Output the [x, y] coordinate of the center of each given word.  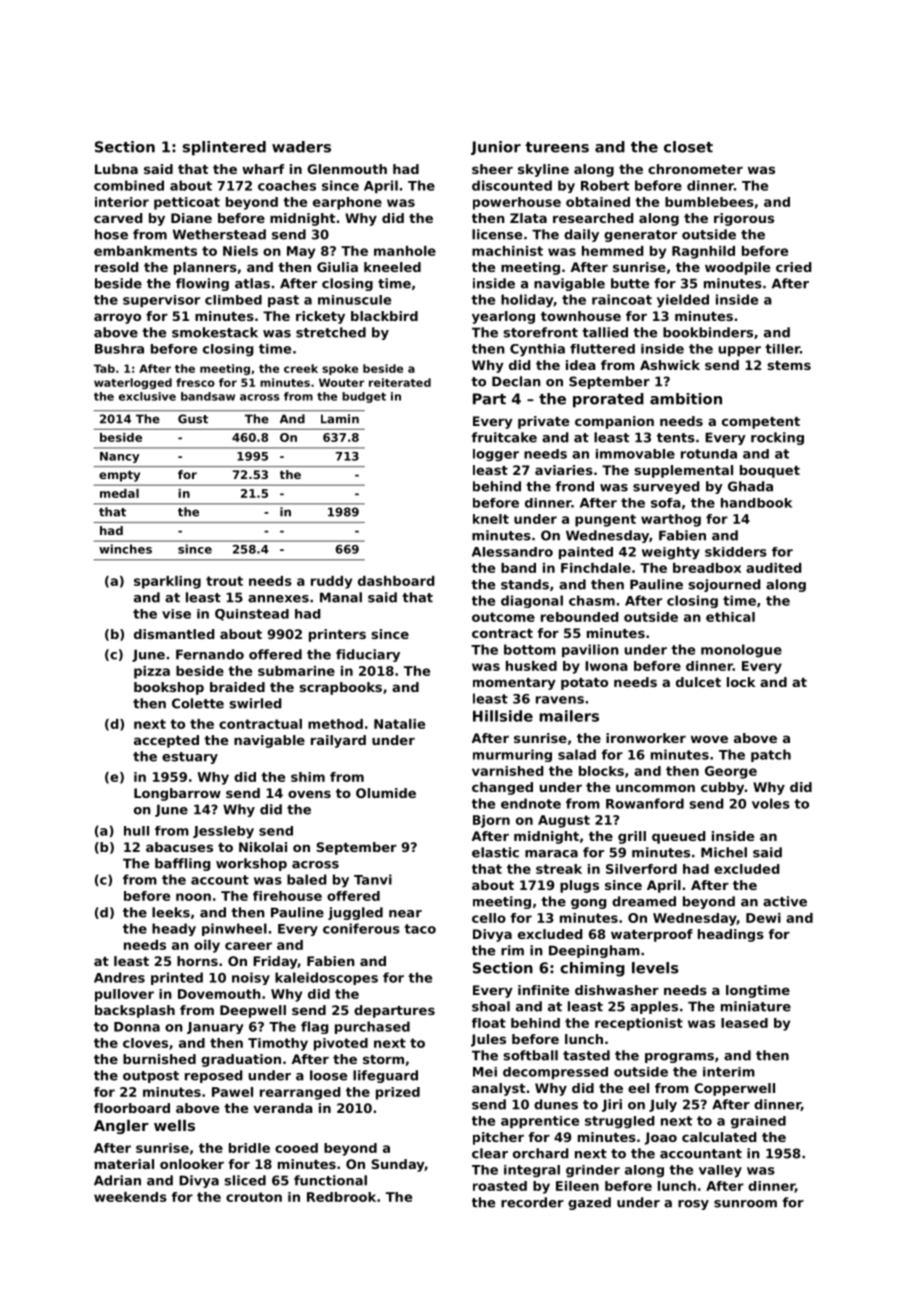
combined [129, 185]
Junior [496, 148]
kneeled [392, 267]
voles [771, 803]
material [124, 1164]
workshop [251, 864]
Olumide [386, 793]
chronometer [695, 169]
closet [688, 147]
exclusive [147, 396]
